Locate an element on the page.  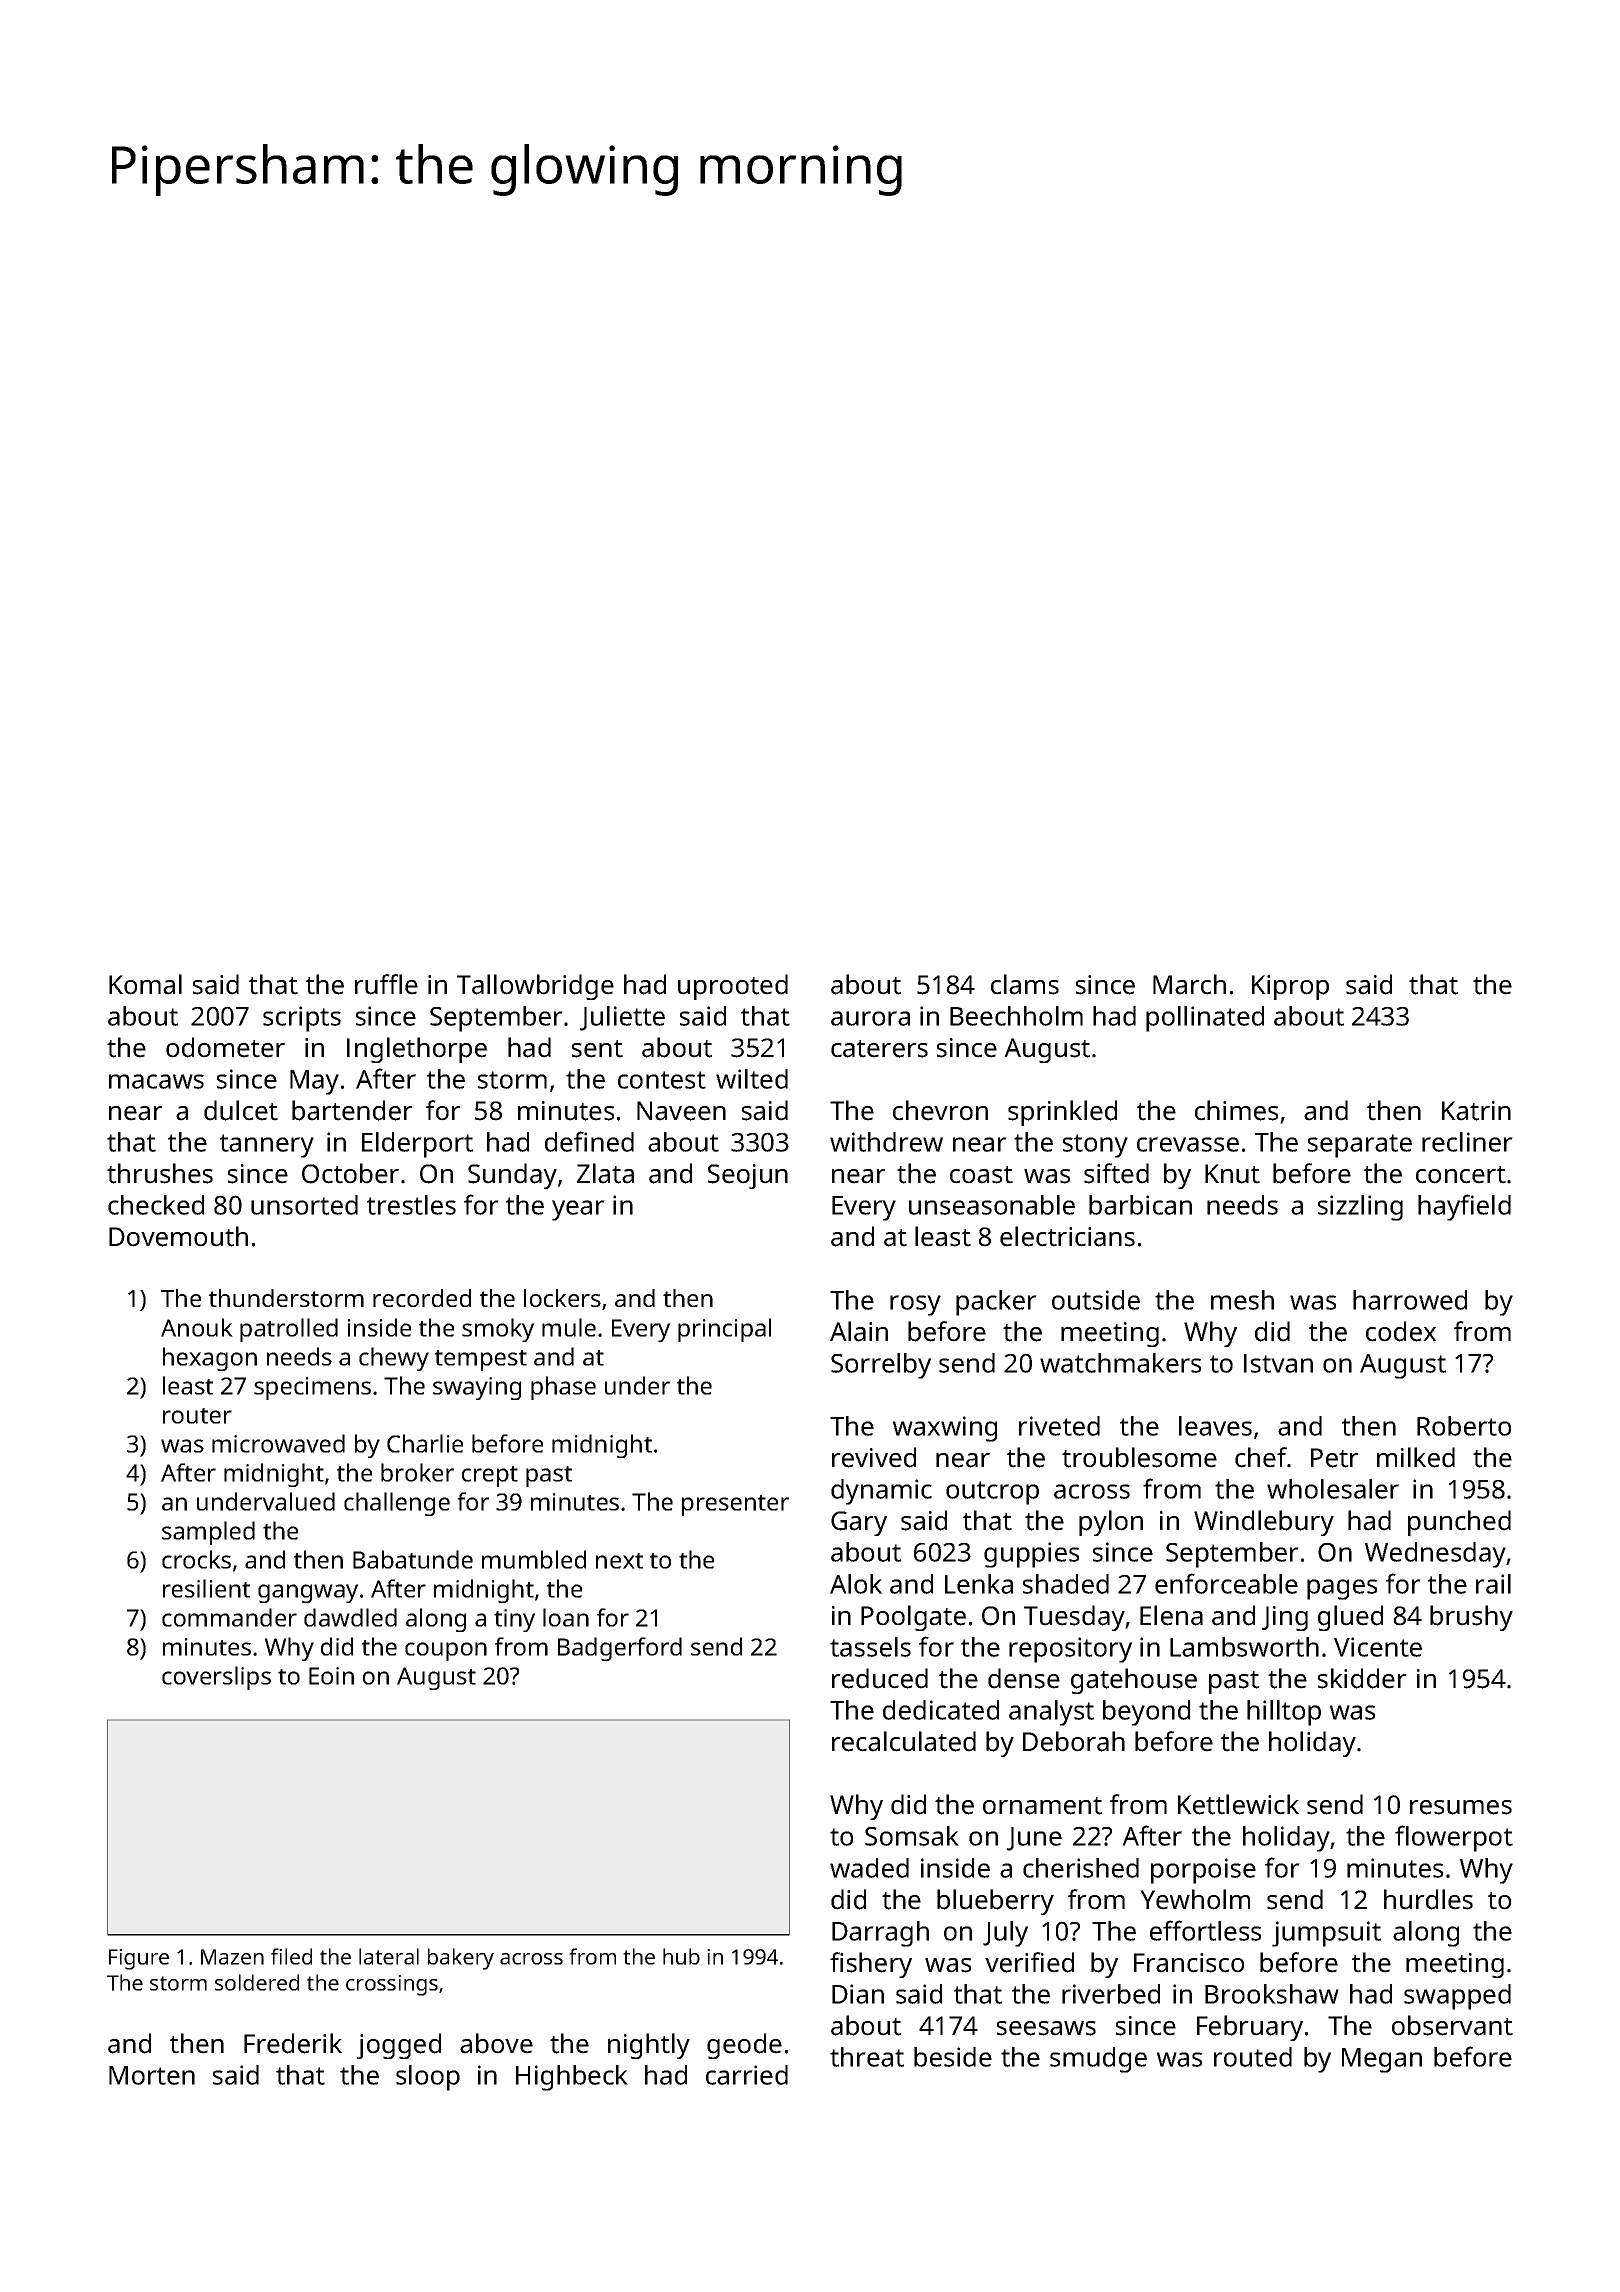
Komal is located at coordinates (145, 984).
